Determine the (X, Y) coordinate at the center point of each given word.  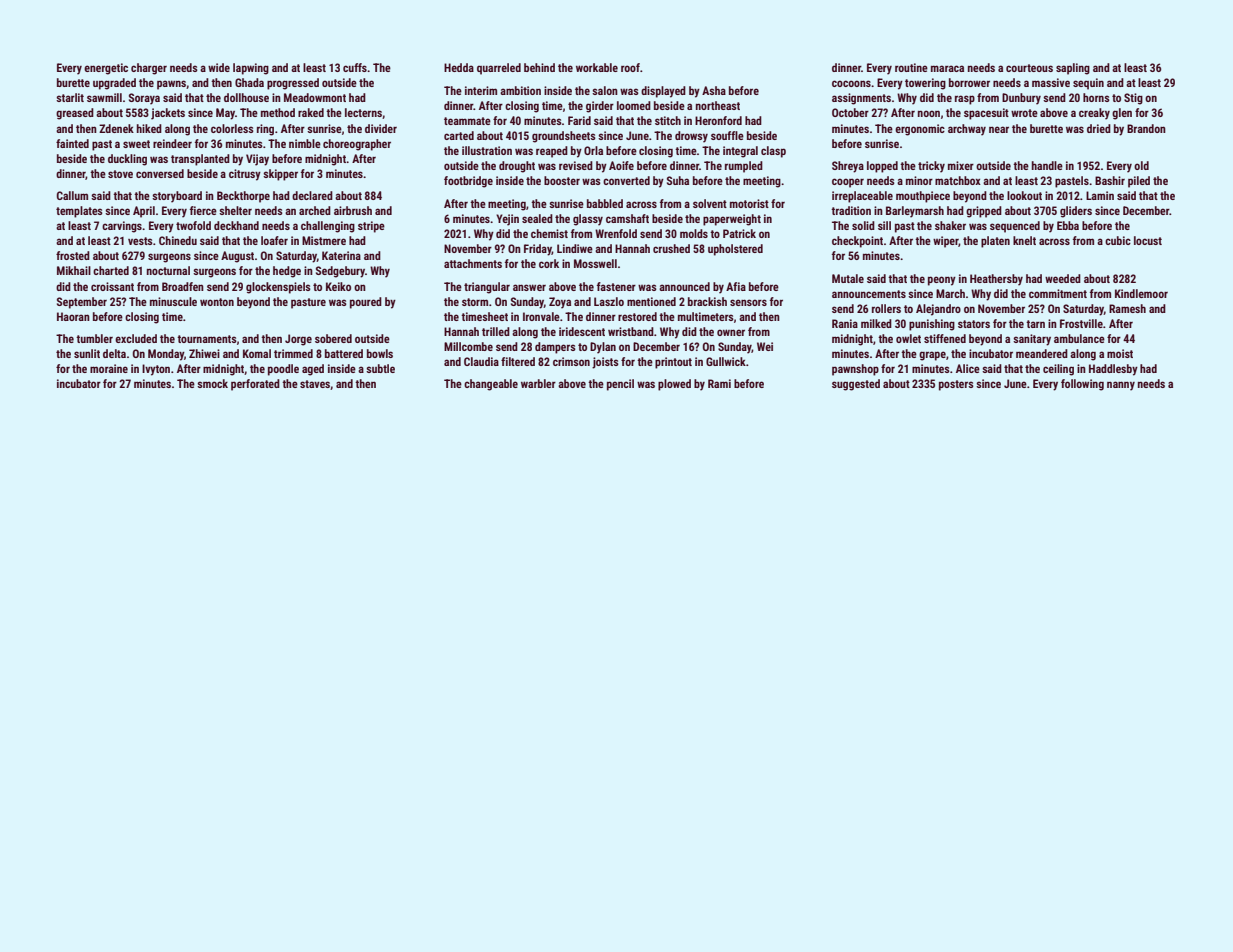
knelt (1024, 240)
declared (312, 195)
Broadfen (183, 286)
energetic (106, 69)
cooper (848, 183)
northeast (718, 105)
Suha (678, 180)
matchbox (958, 180)
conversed (160, 173)
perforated (255, 385)
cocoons (851, 83)
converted (626, 180)
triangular (487, 288)
